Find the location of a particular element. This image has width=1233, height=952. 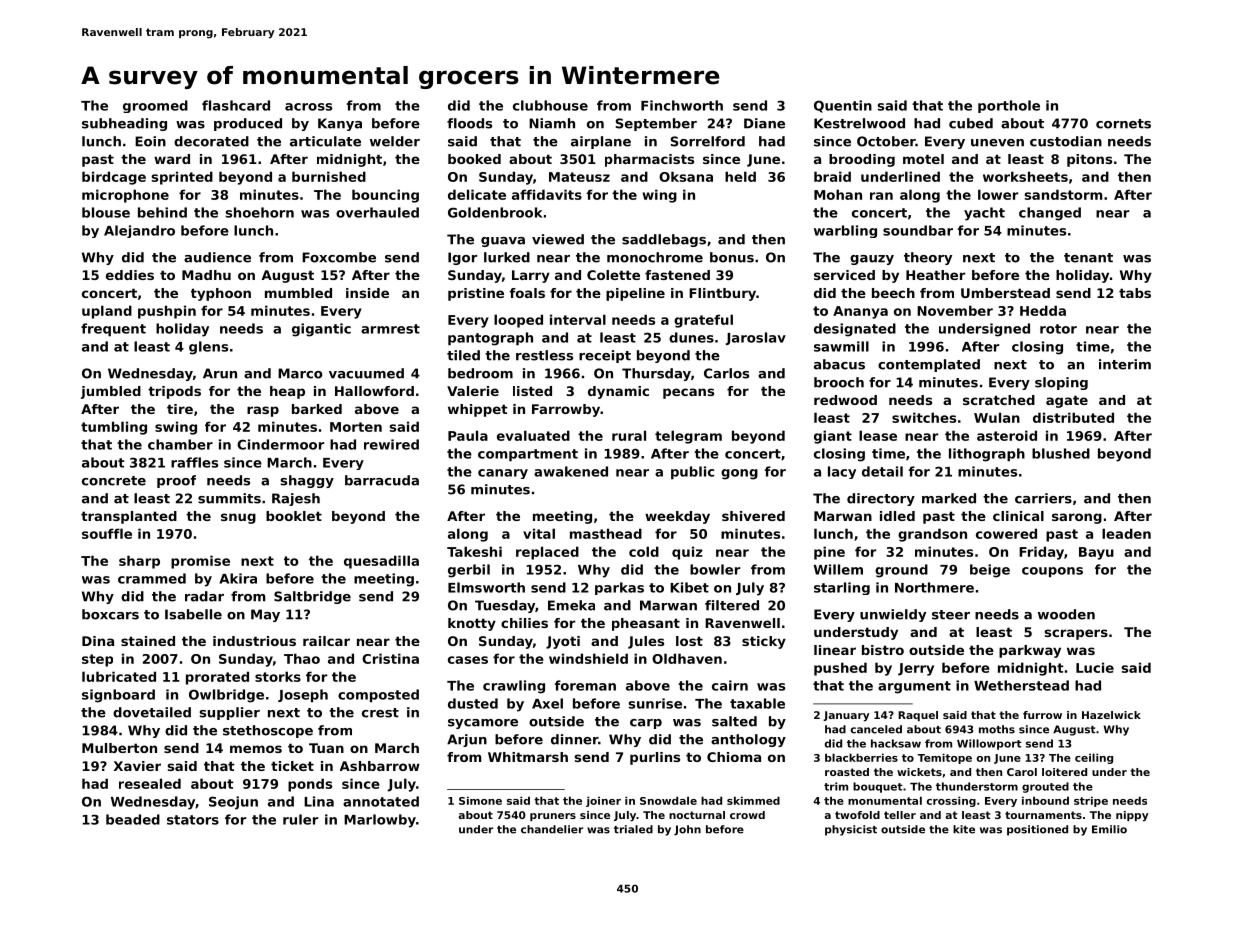

tabs is located at coordinates (1135, 293).
